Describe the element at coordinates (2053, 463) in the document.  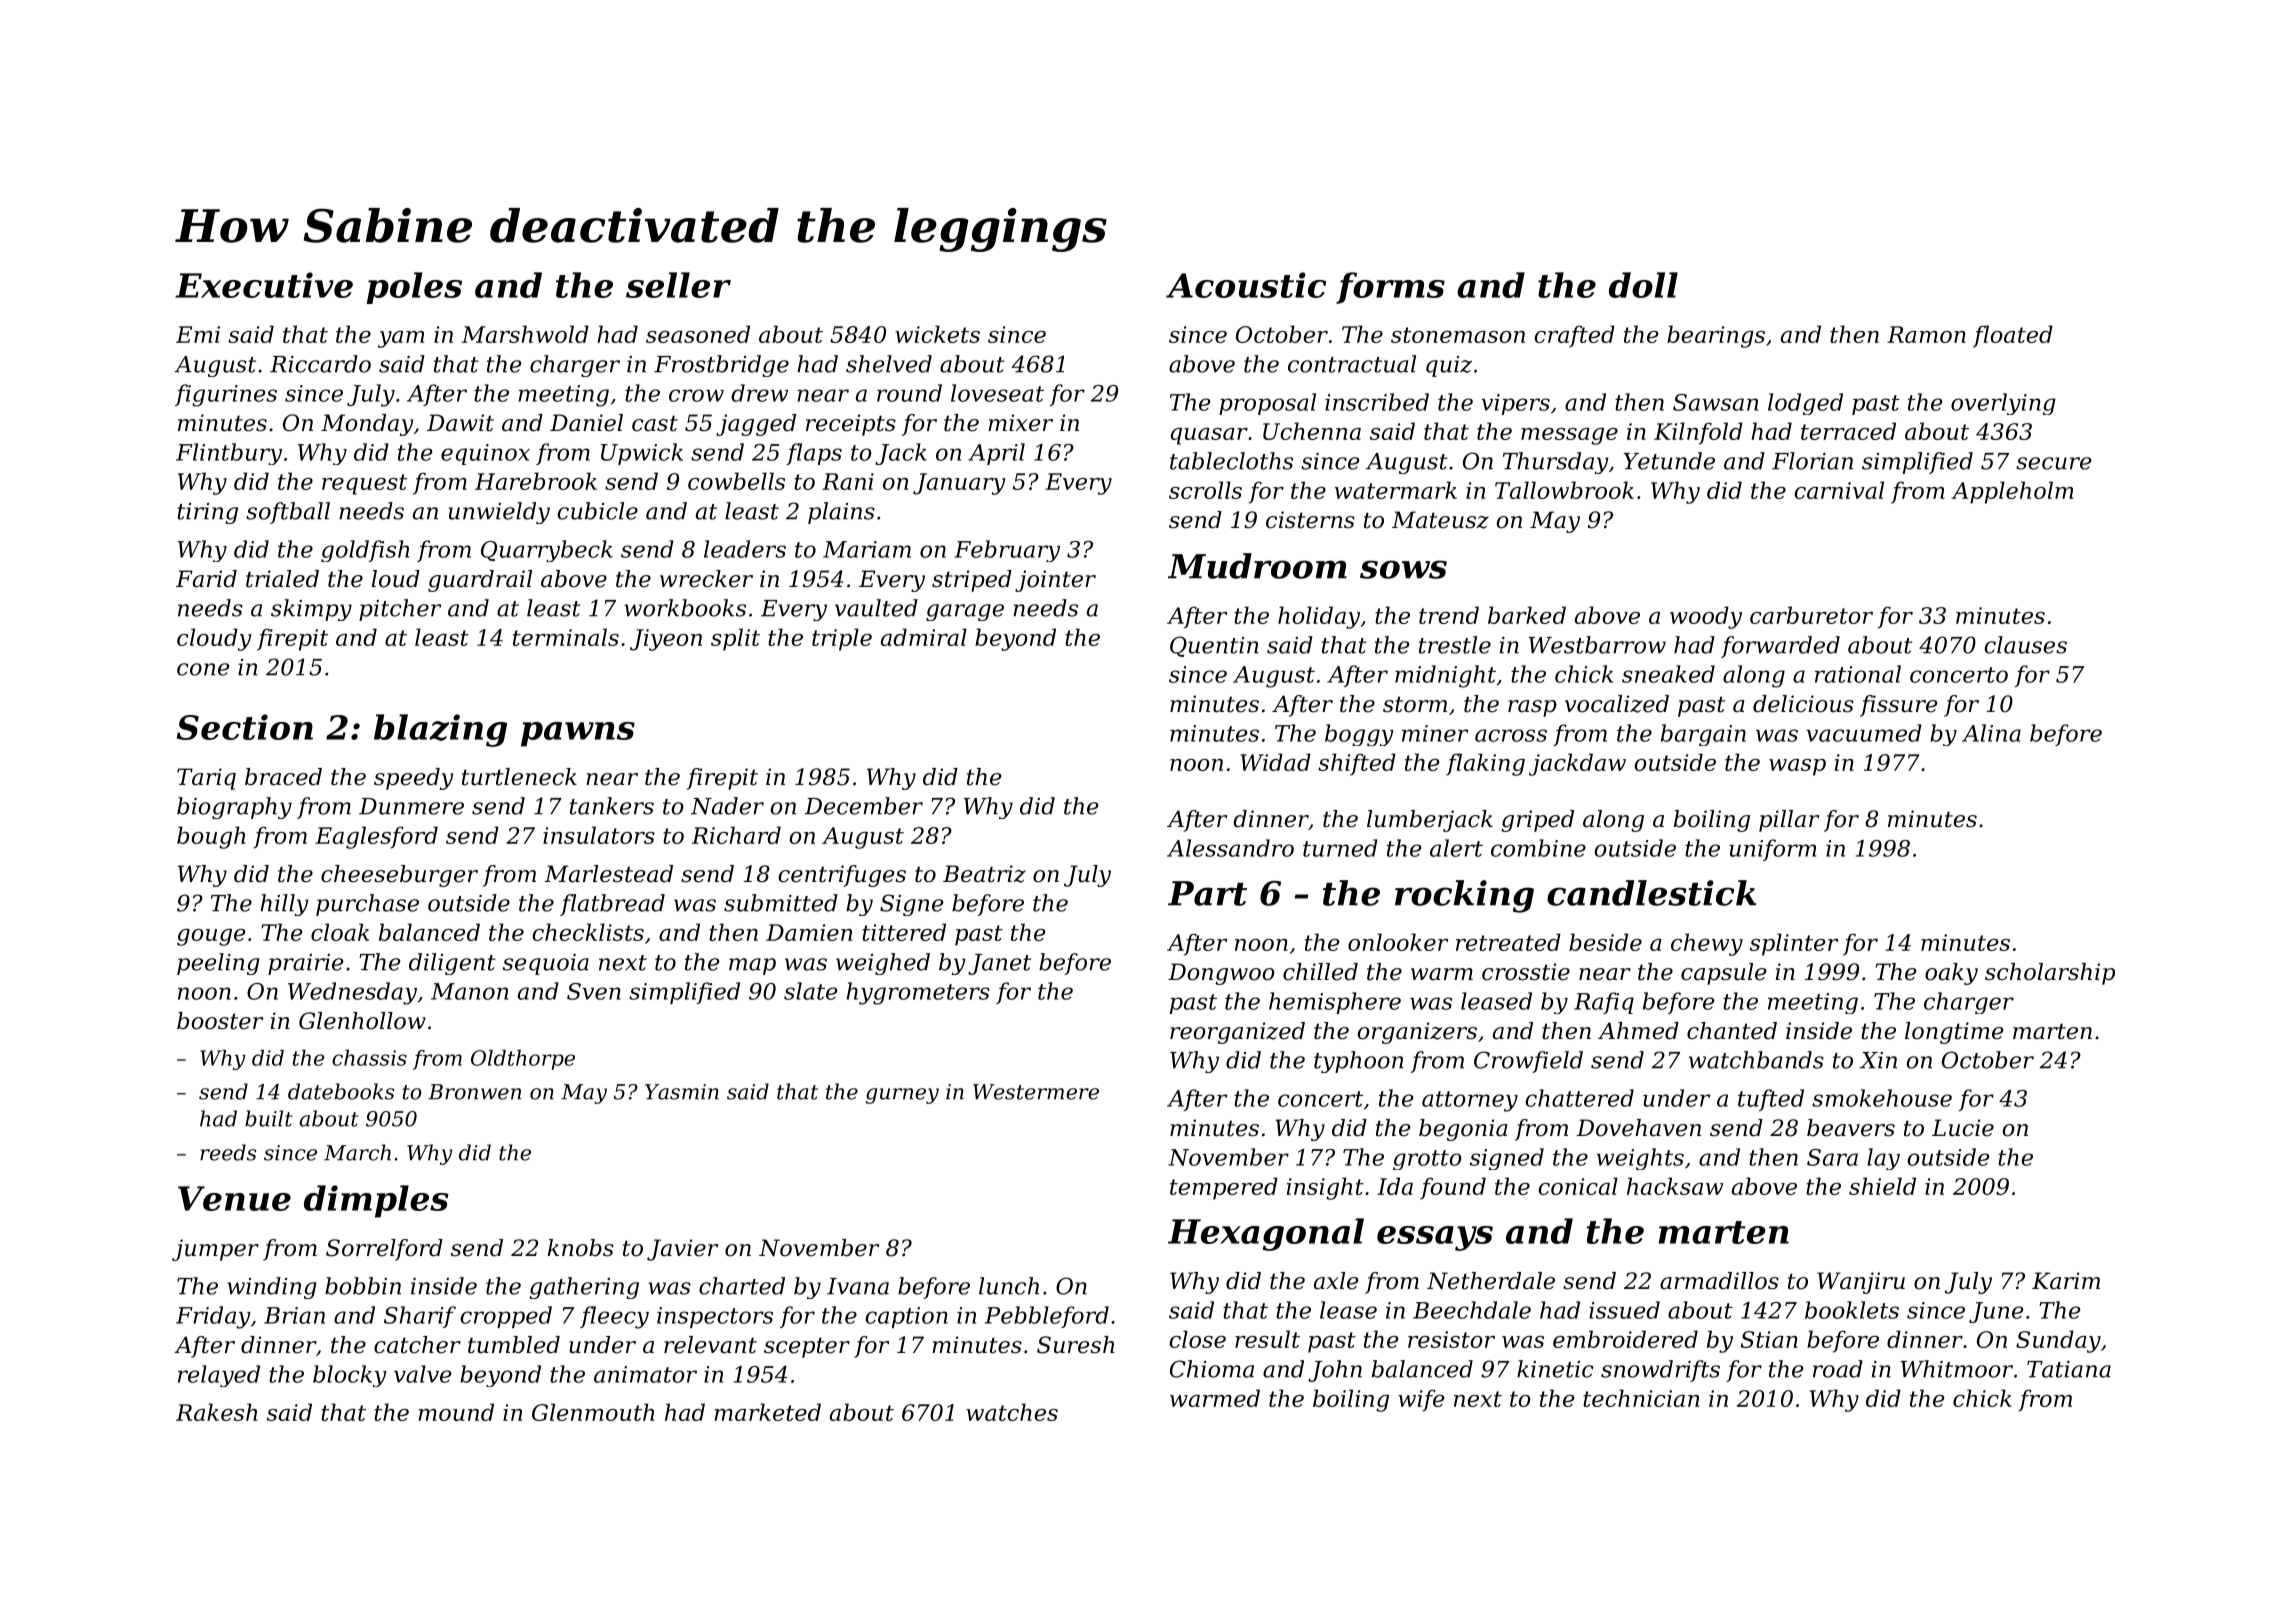
I see `secure` at that location.
